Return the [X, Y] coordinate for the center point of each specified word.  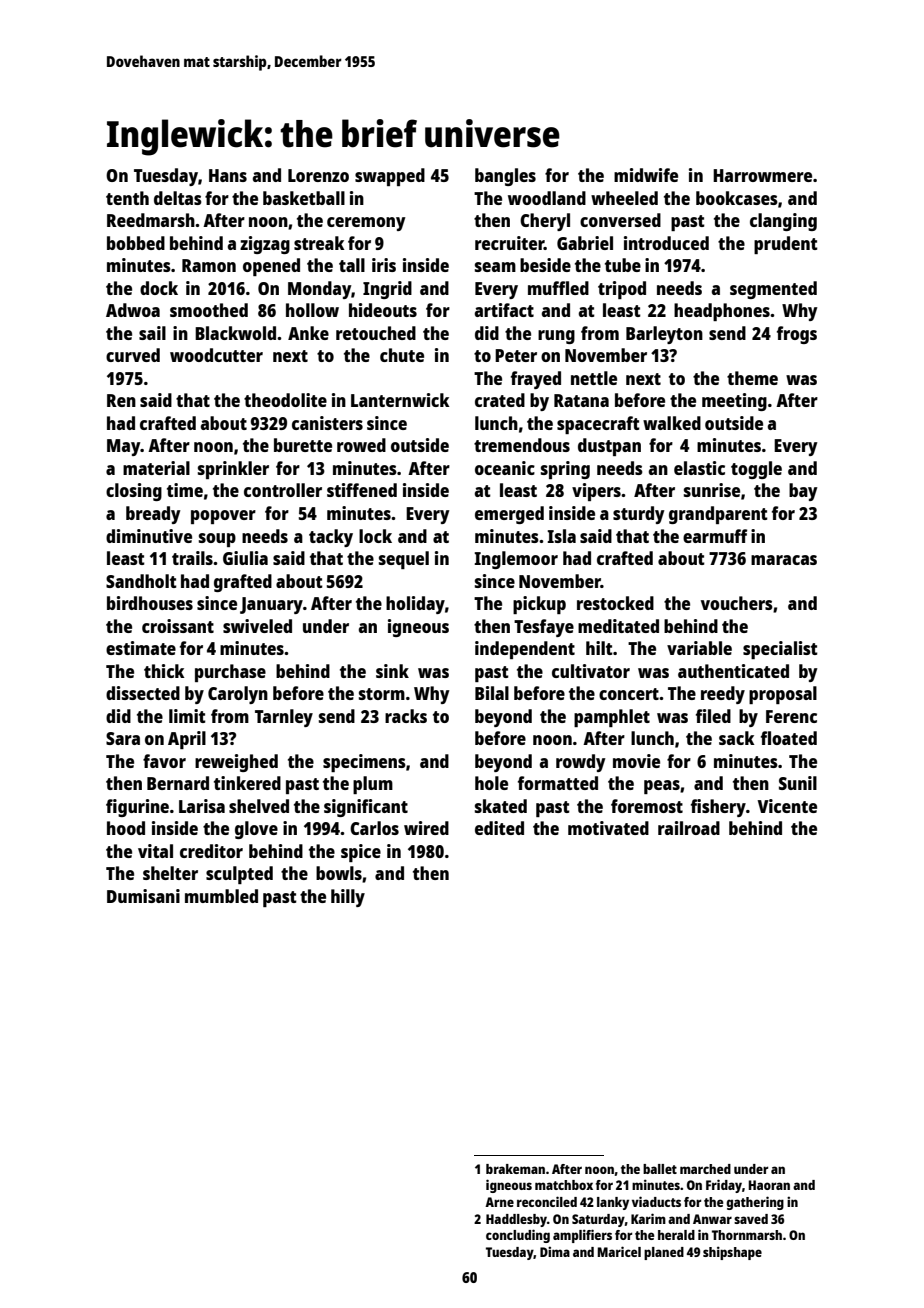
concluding [518, 1236]
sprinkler [233, 470]
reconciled [547, 1201]
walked [672, 423]
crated [500, 400]
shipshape [732, 1253]
